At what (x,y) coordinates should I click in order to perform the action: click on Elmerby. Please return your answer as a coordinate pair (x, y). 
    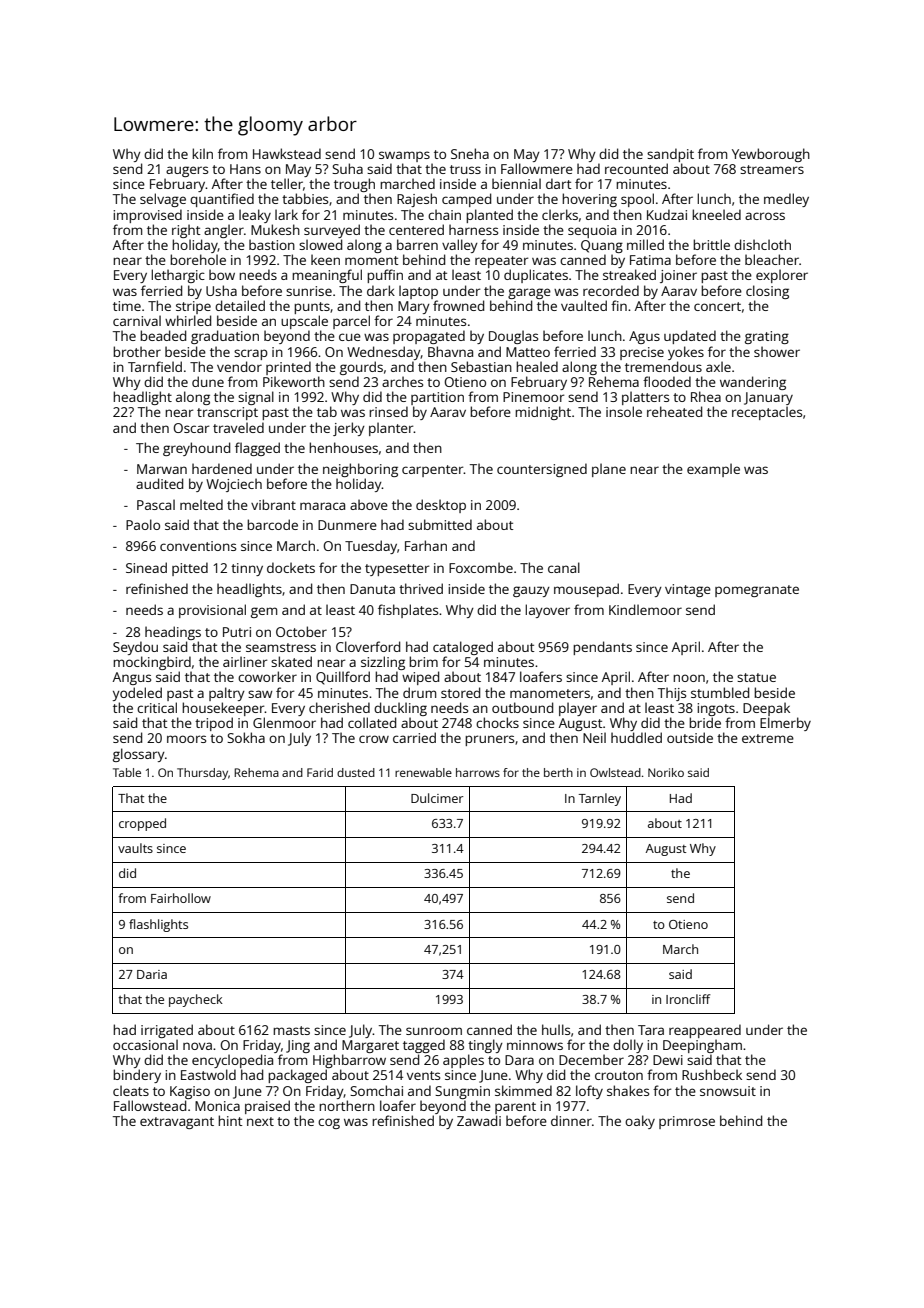
    Looking at the image, I should click on (785, 724).
